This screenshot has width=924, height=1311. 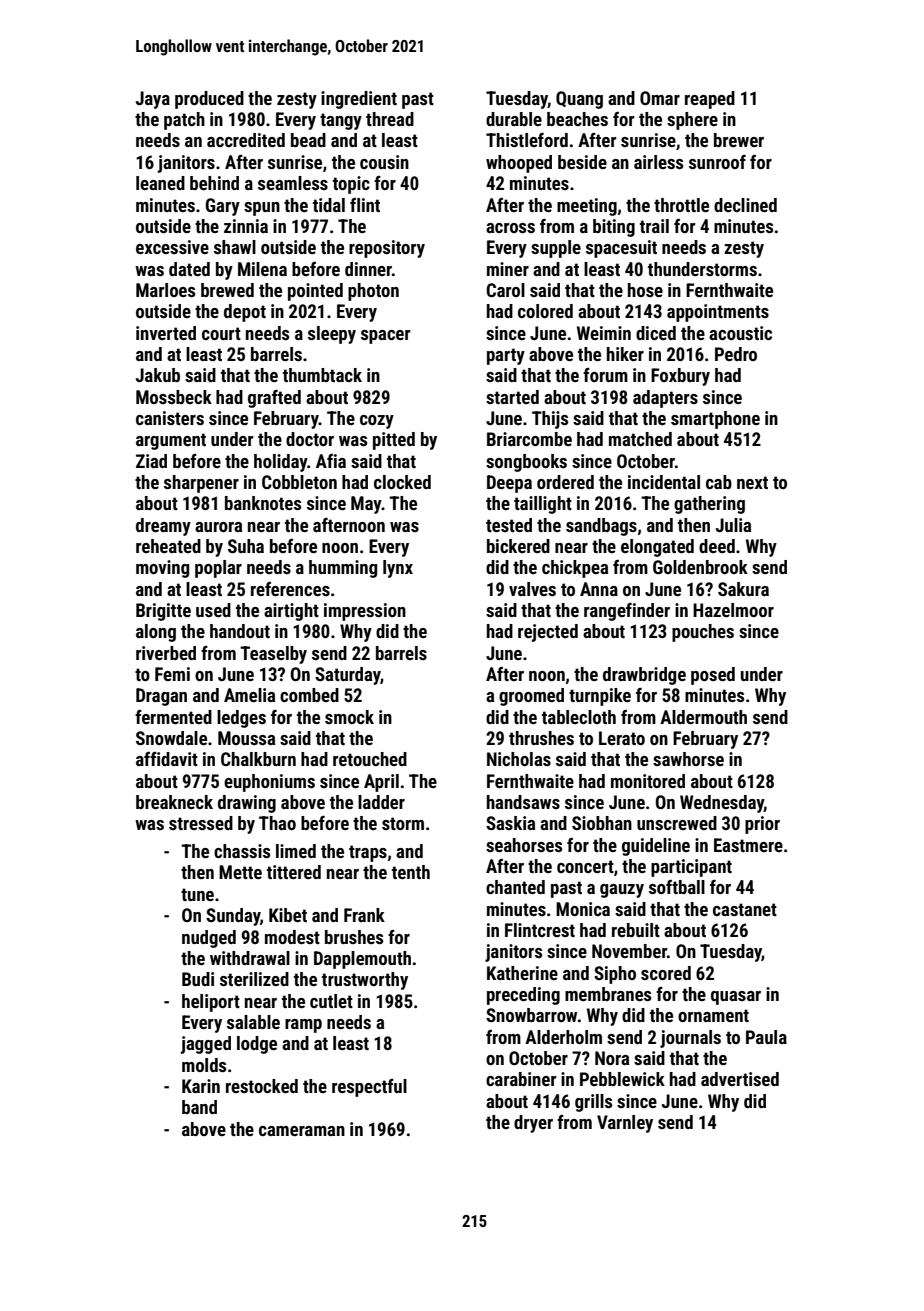 What do you see at coordinates (201, 823) in the screenshot?
I see `stressed` at bounding box center [201, 823].
